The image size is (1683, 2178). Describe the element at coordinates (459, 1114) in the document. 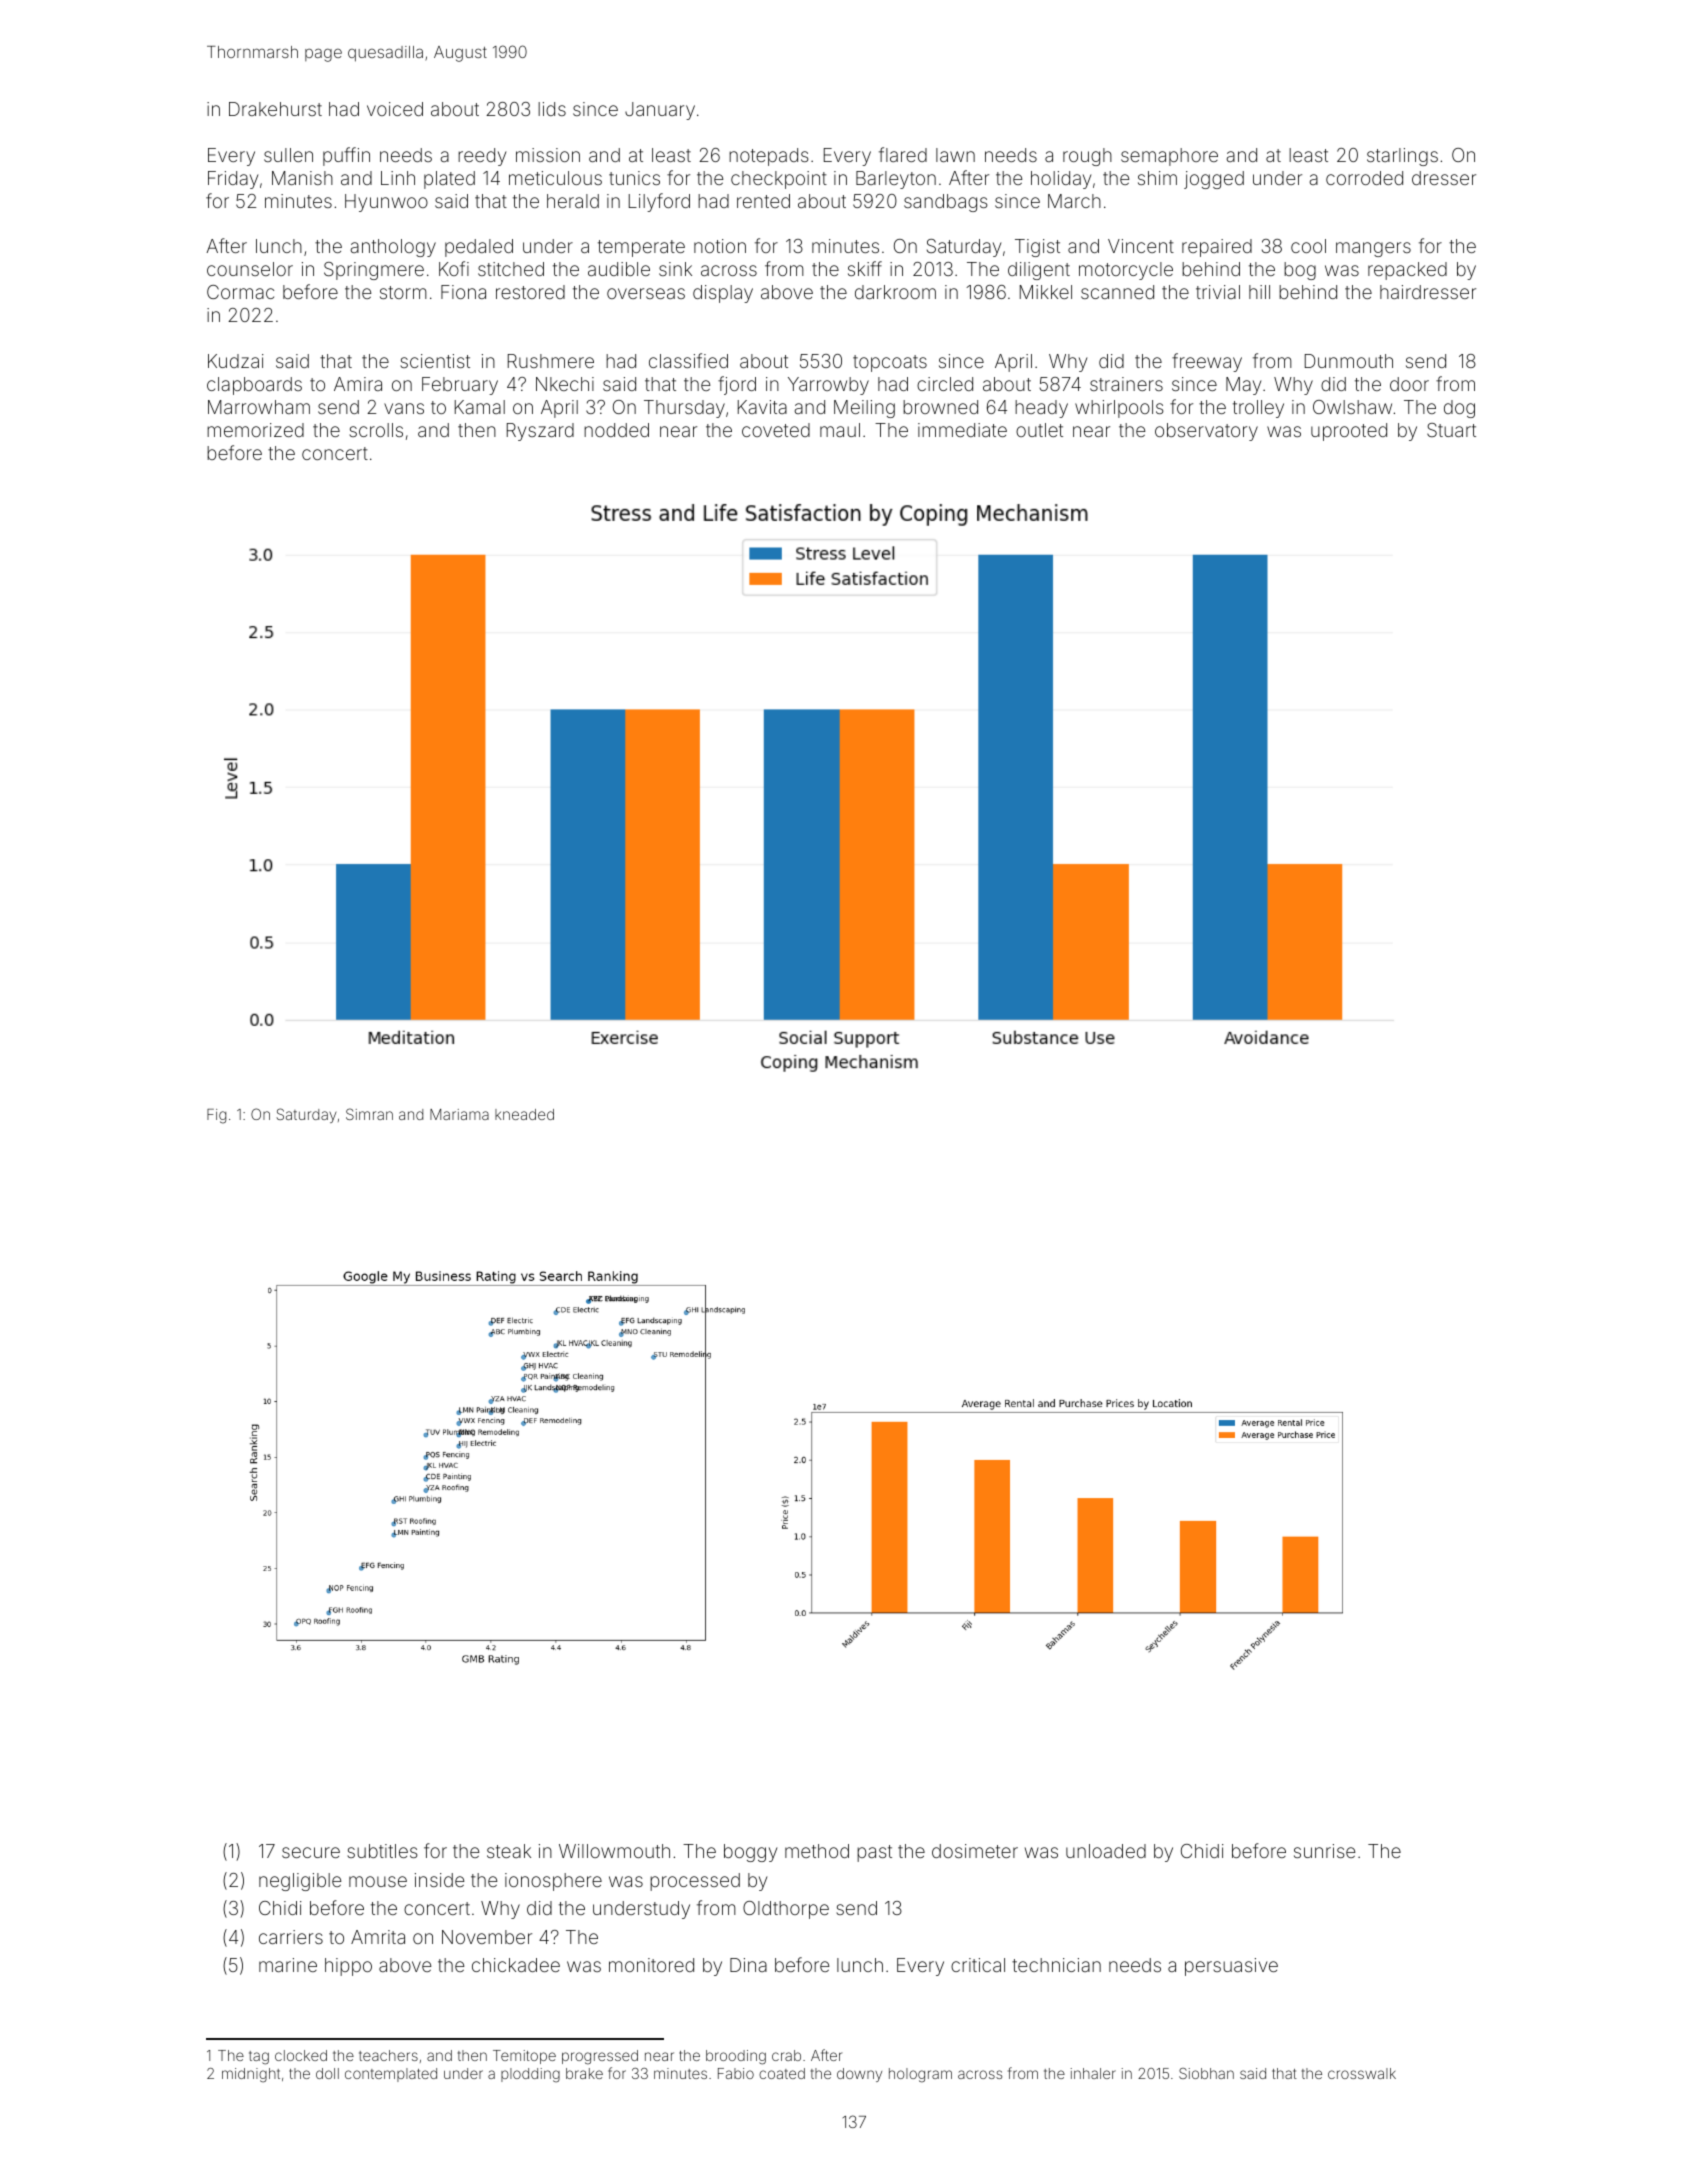

I see `Mariama` at that location.
